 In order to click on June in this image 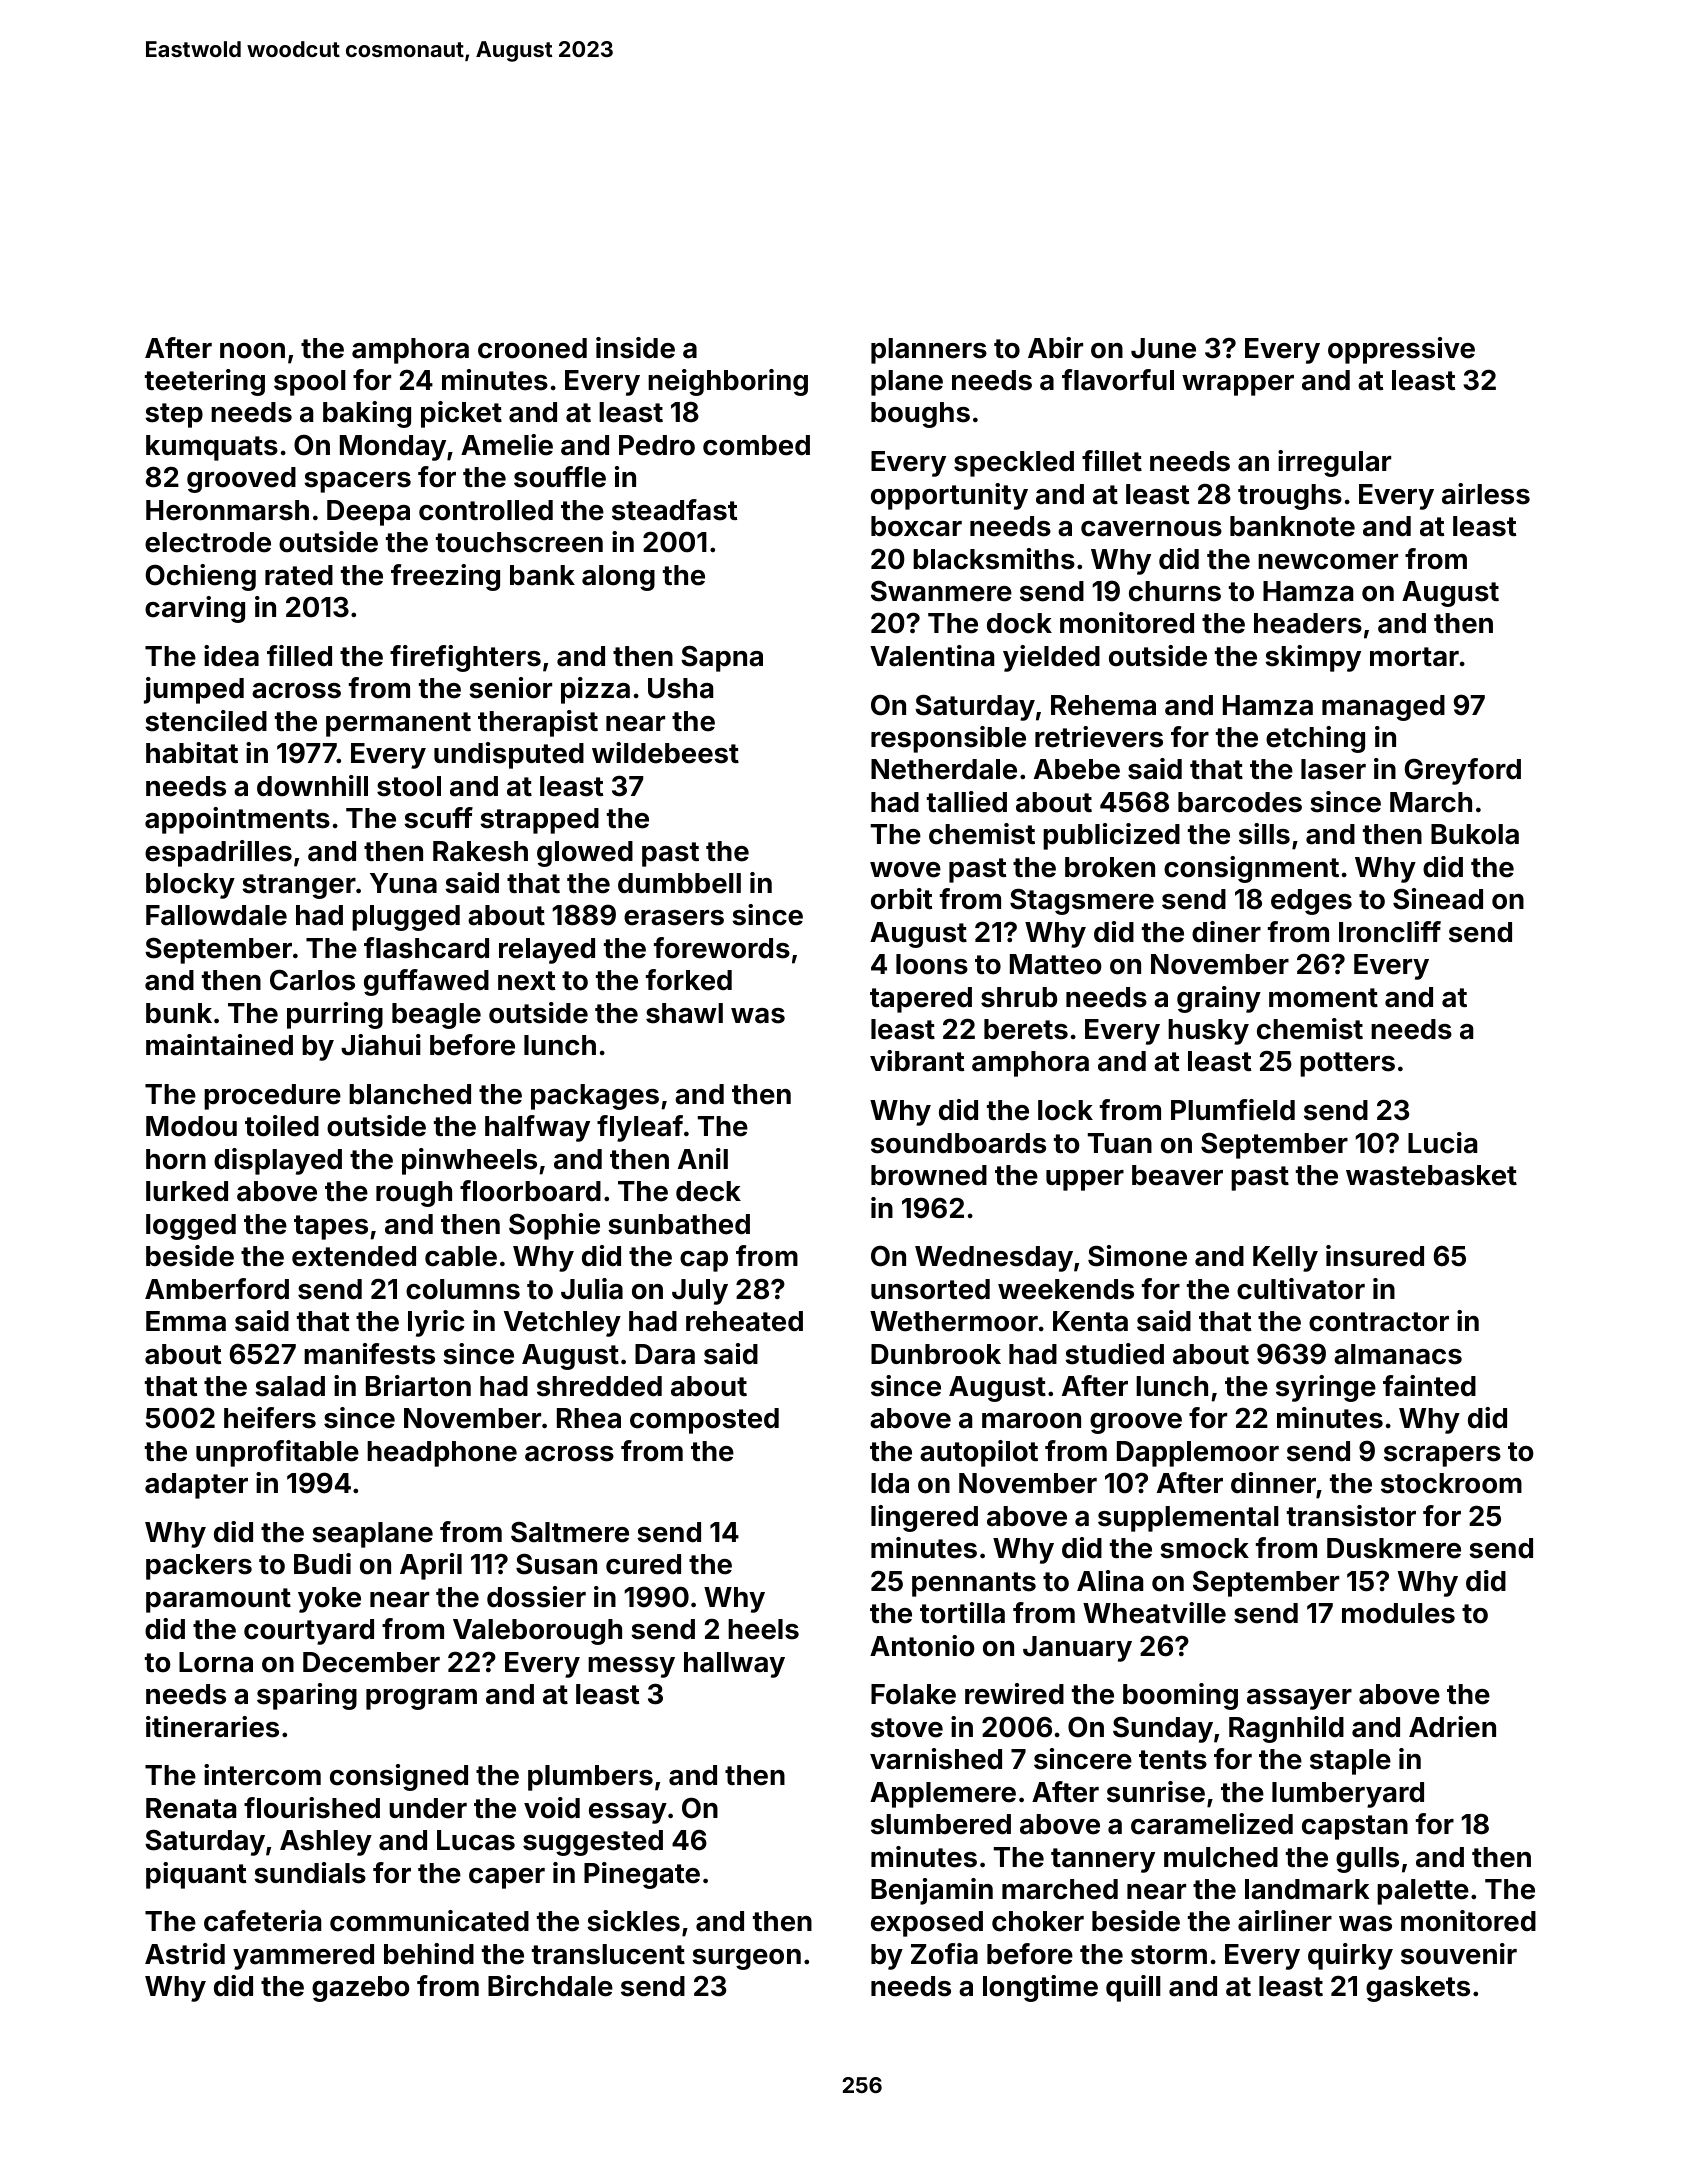, I will do `click(1163, 348)`.
